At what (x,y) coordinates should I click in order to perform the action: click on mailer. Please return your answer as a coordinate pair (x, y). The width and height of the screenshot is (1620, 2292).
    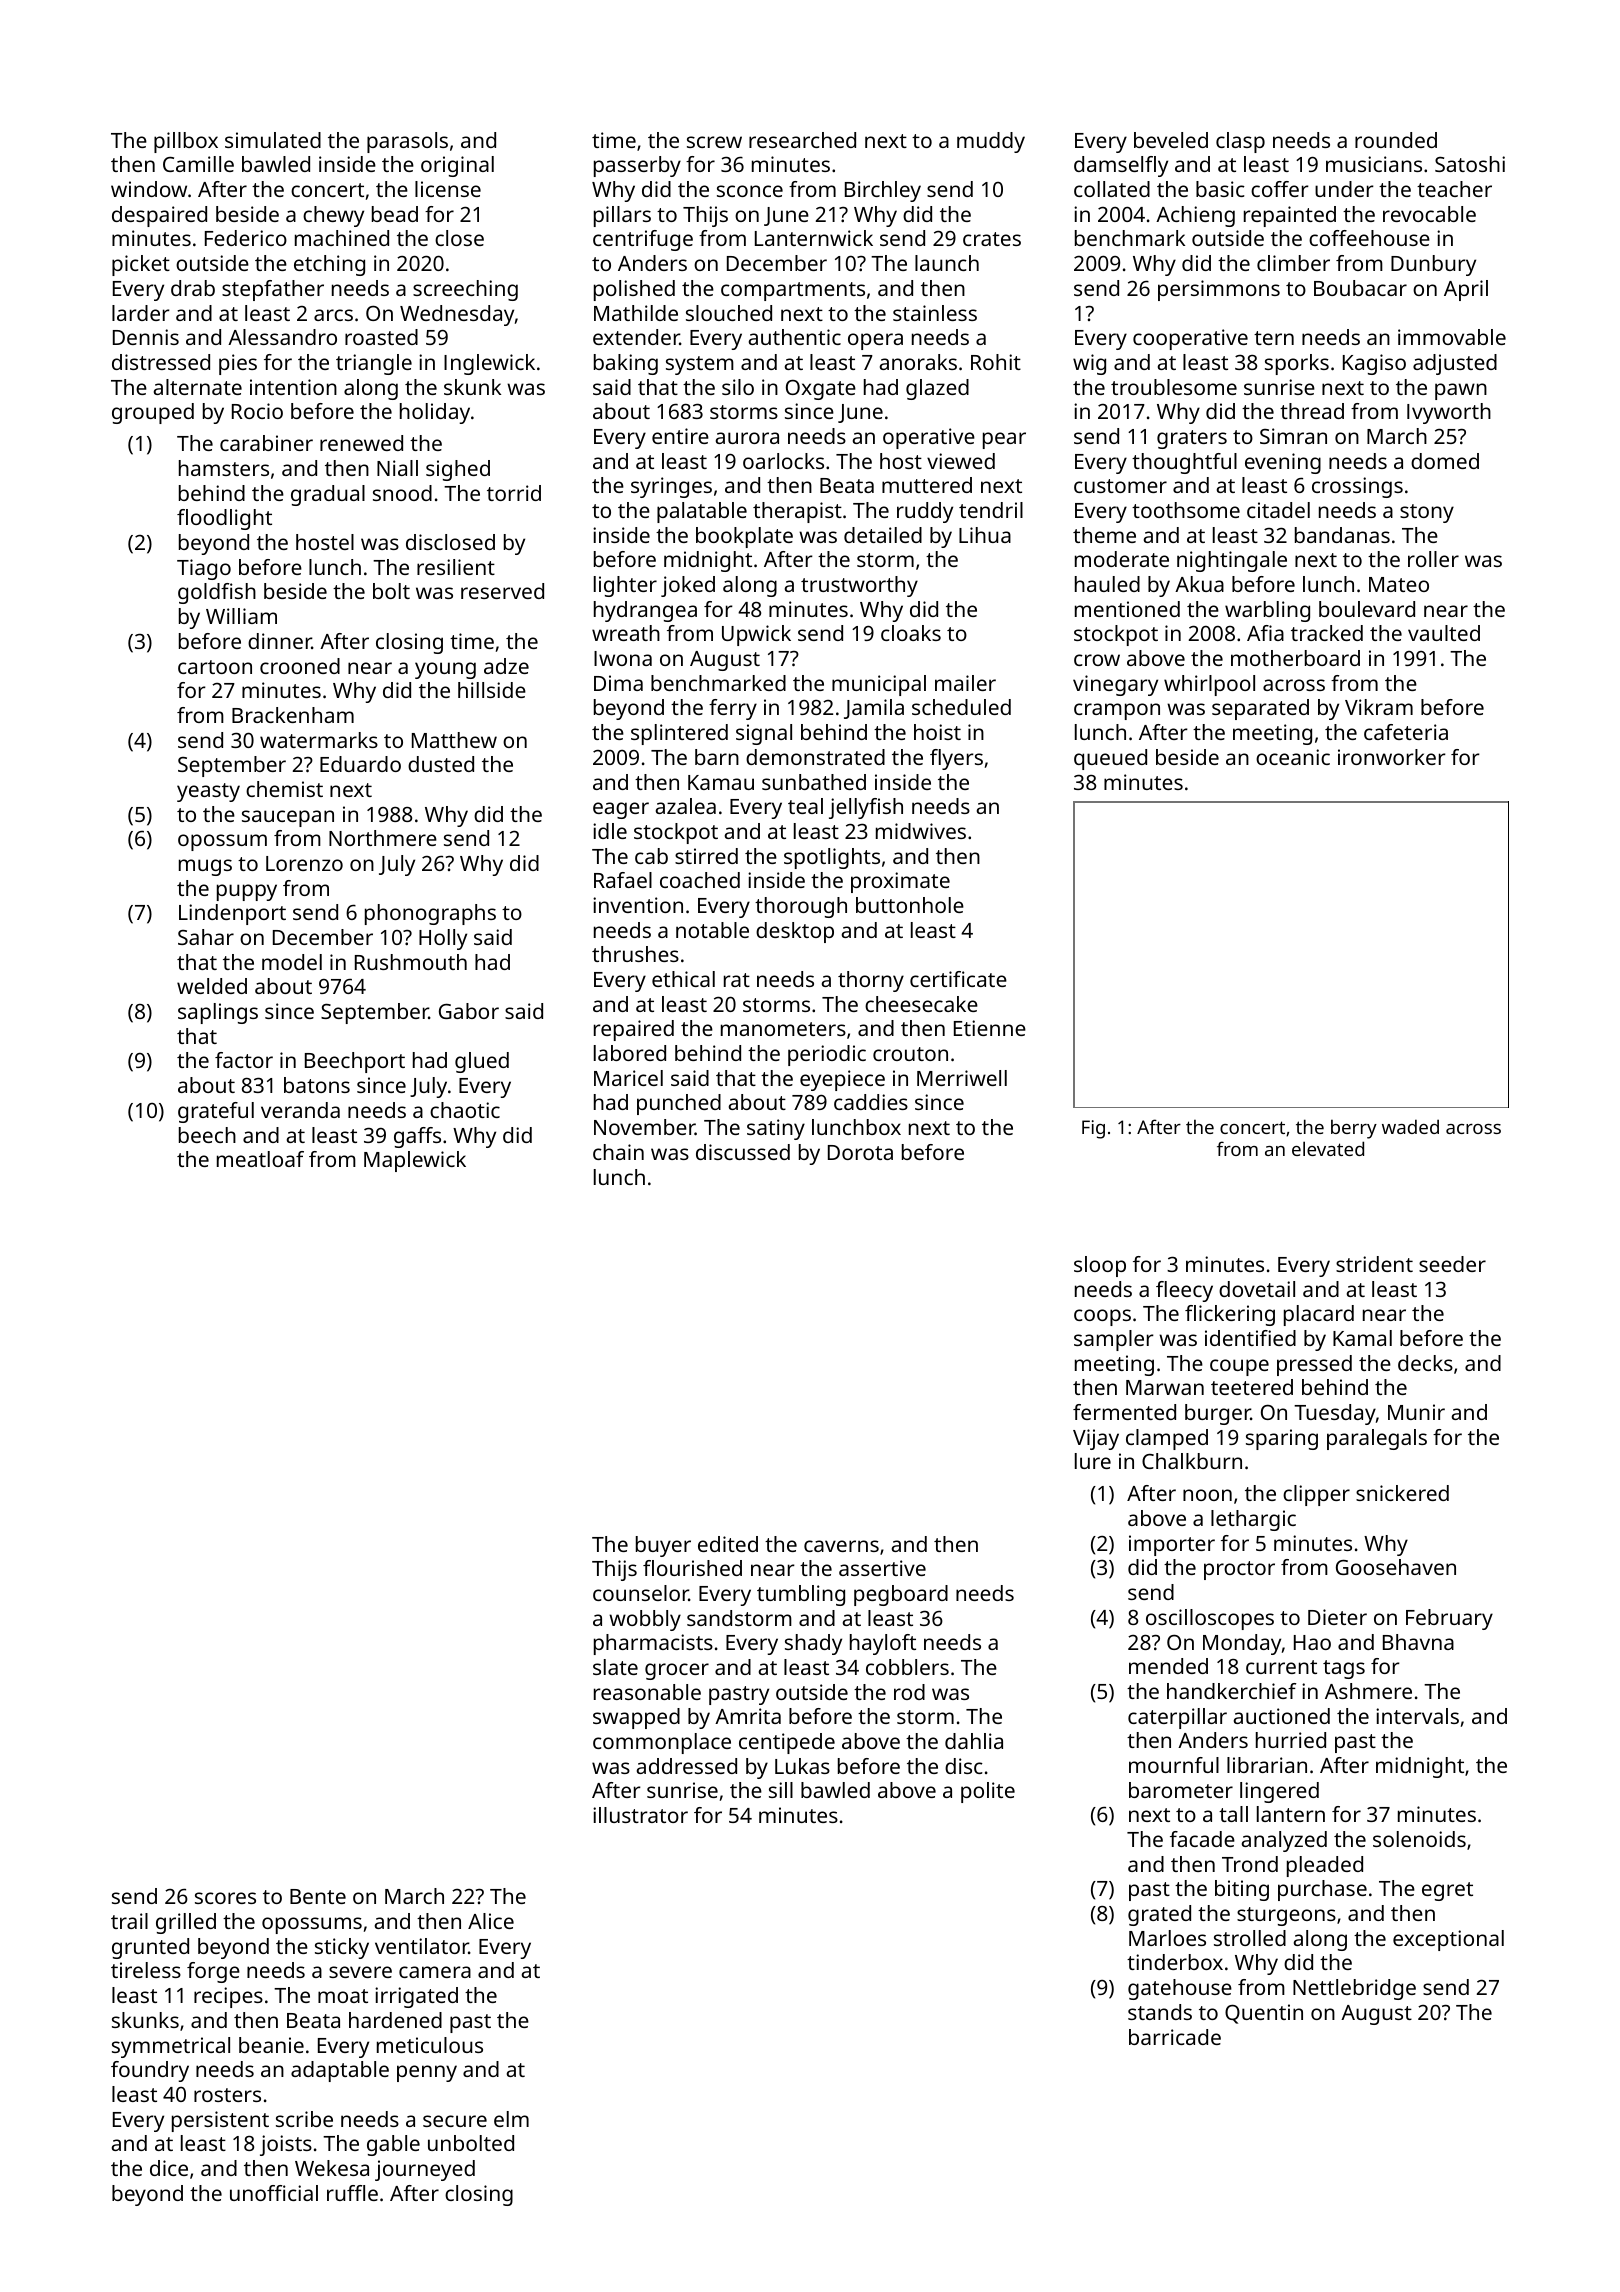
    Looking at the image, I should click on (965, 683).
